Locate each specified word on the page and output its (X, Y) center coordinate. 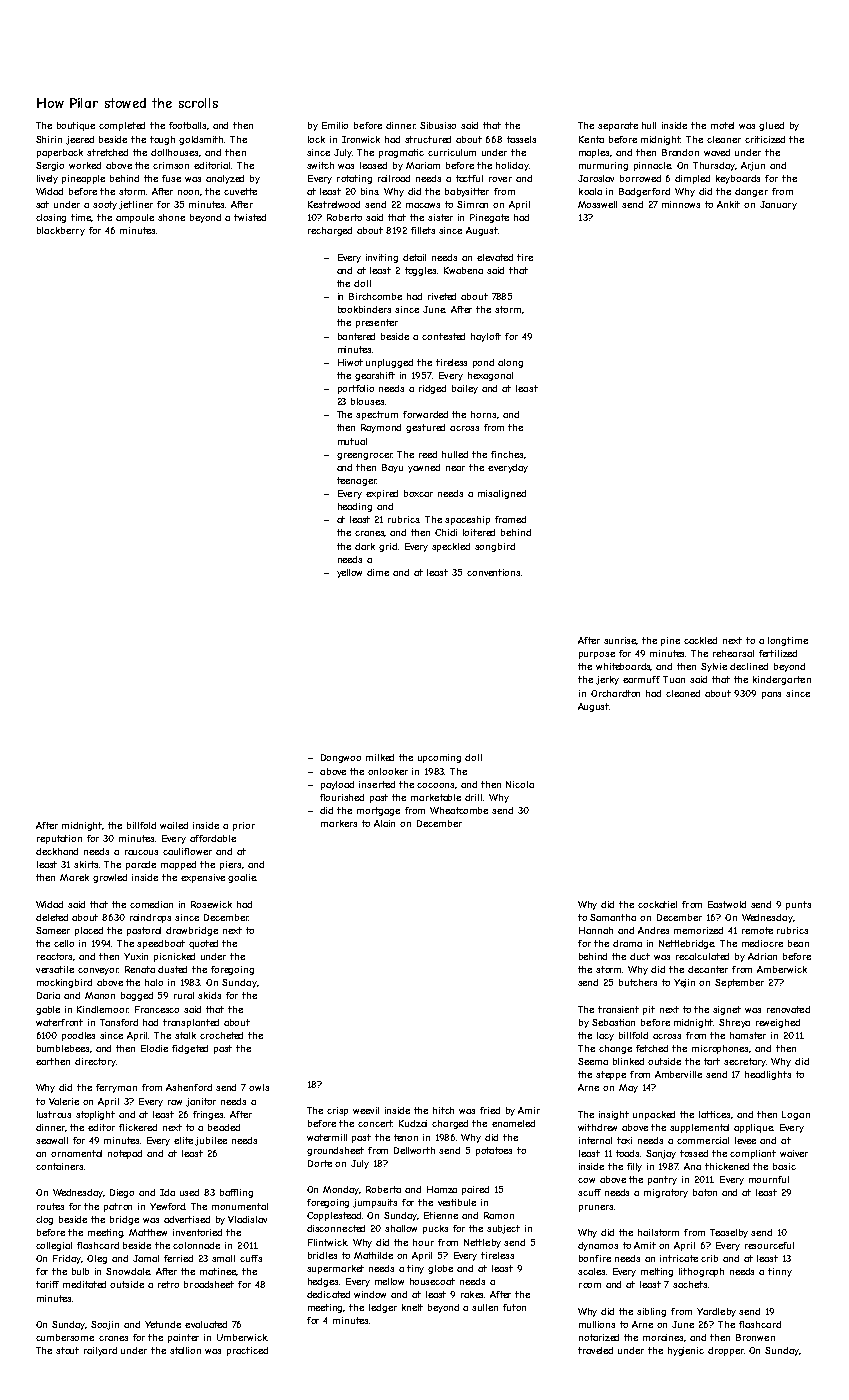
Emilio (335, 125)
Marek (74, 877)
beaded (224, 1127)
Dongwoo (341, 758)
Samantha (613, 917)
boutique (76, 126)
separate (618, 126)
